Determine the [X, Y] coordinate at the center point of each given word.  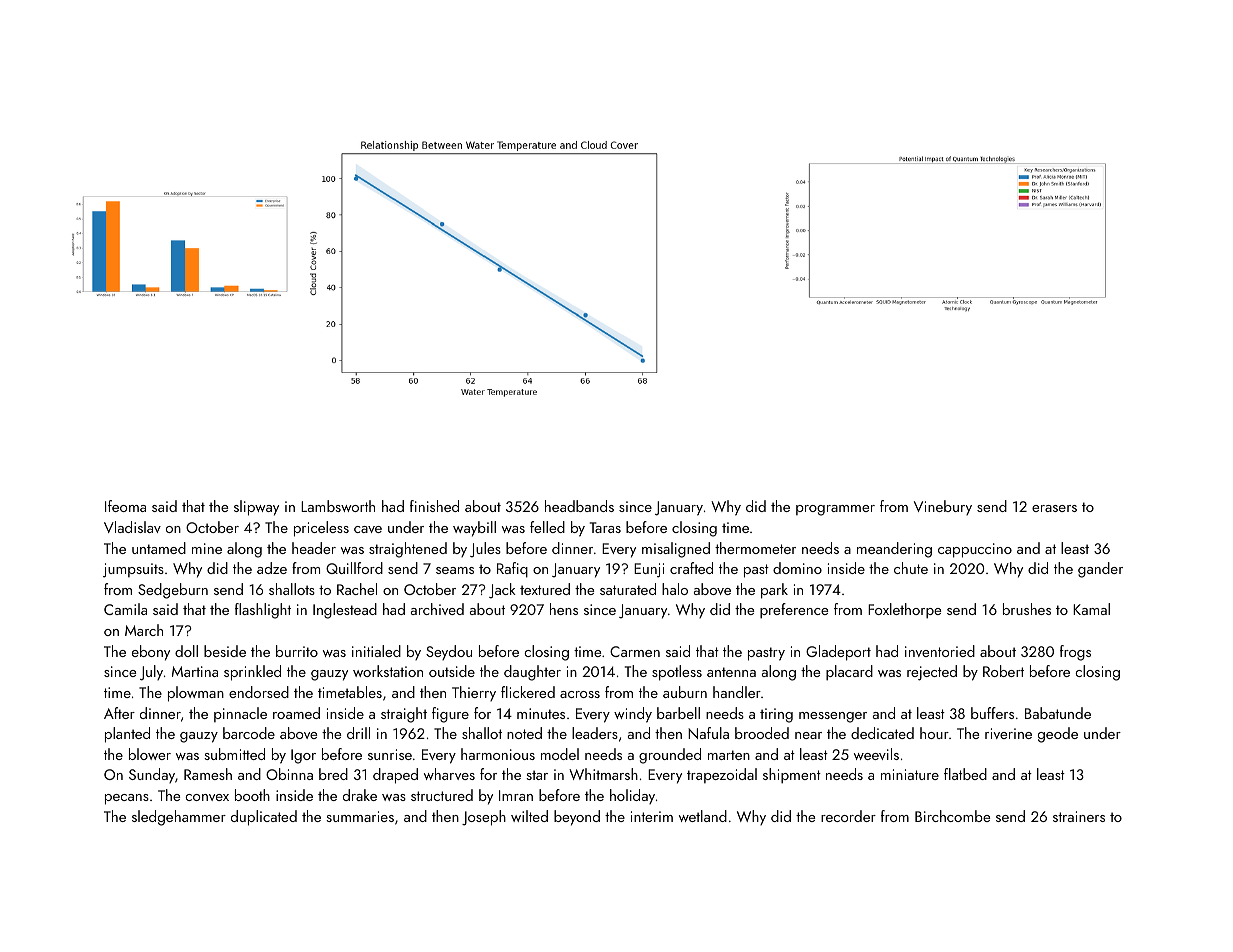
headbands [579, 506]
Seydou [449, 652]
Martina [195, 671]
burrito [297, 651]
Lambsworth [338, 506]
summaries [360, 816]
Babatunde [1058, 713]
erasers [1054, 508]
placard [849, 673]
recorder [848, 816]
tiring [776, 715]
